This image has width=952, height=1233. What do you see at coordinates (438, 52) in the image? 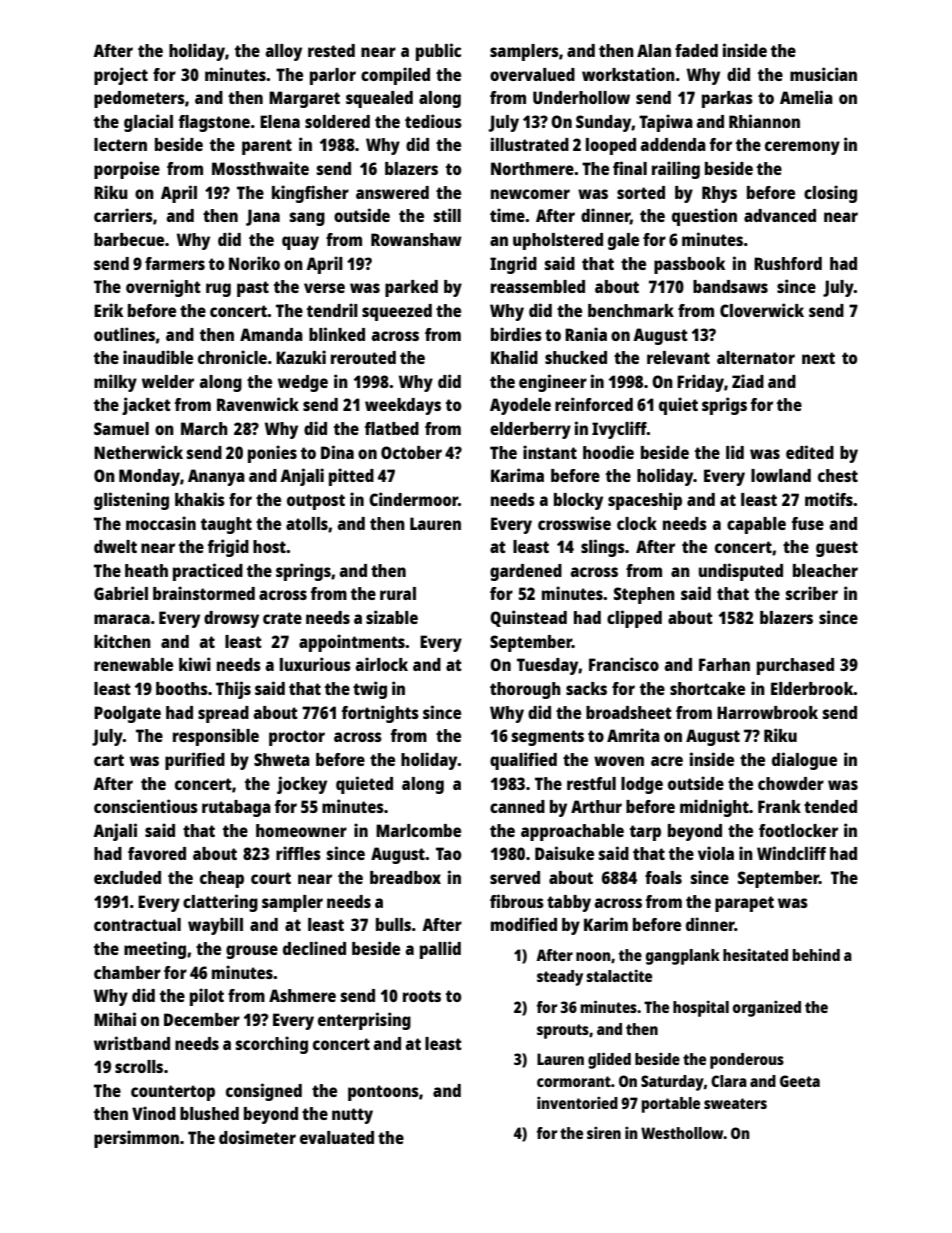
I see `public` at bounding box center [438, 52].
